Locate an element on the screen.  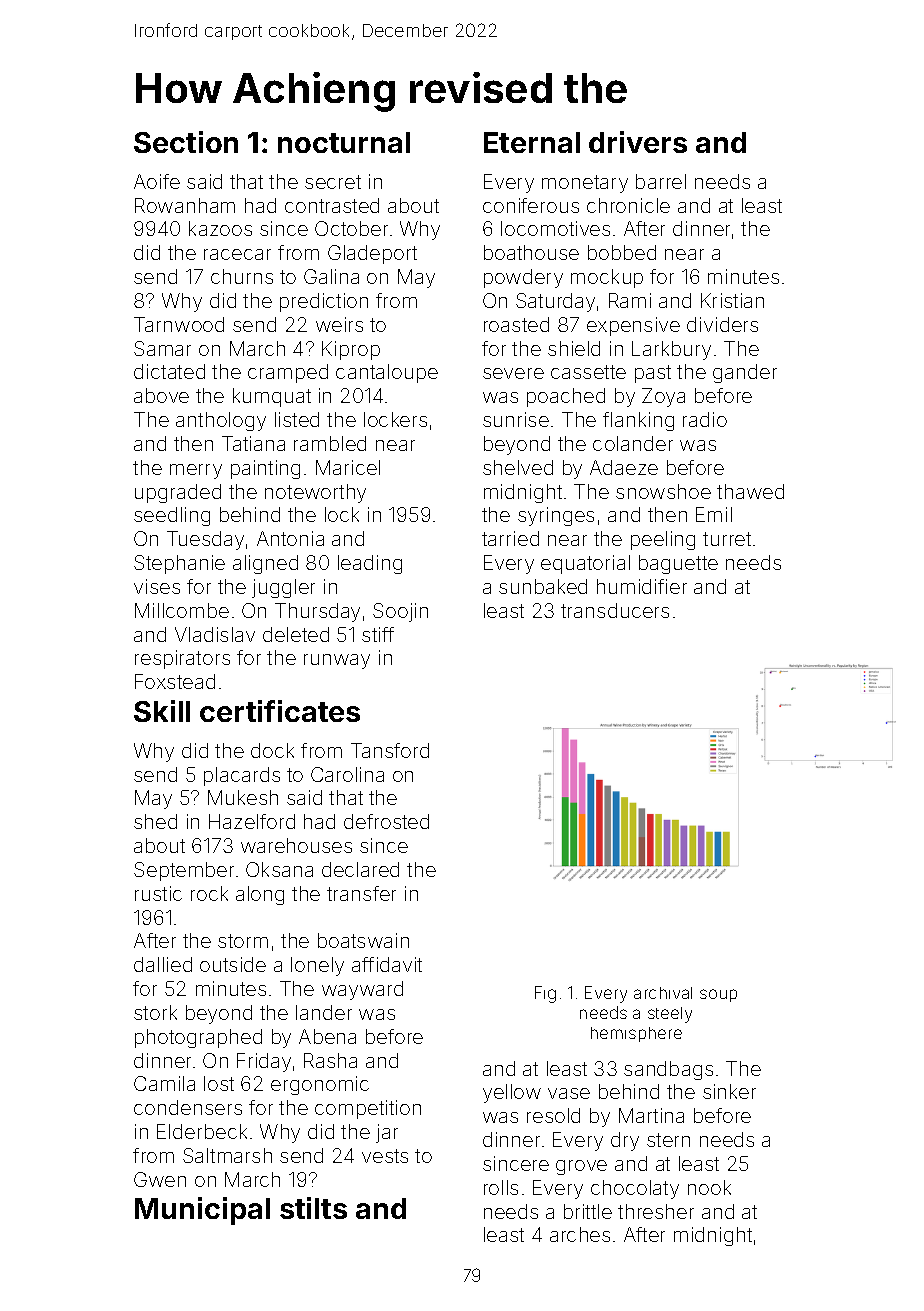
Skill is located at coordinates (162, 711).
